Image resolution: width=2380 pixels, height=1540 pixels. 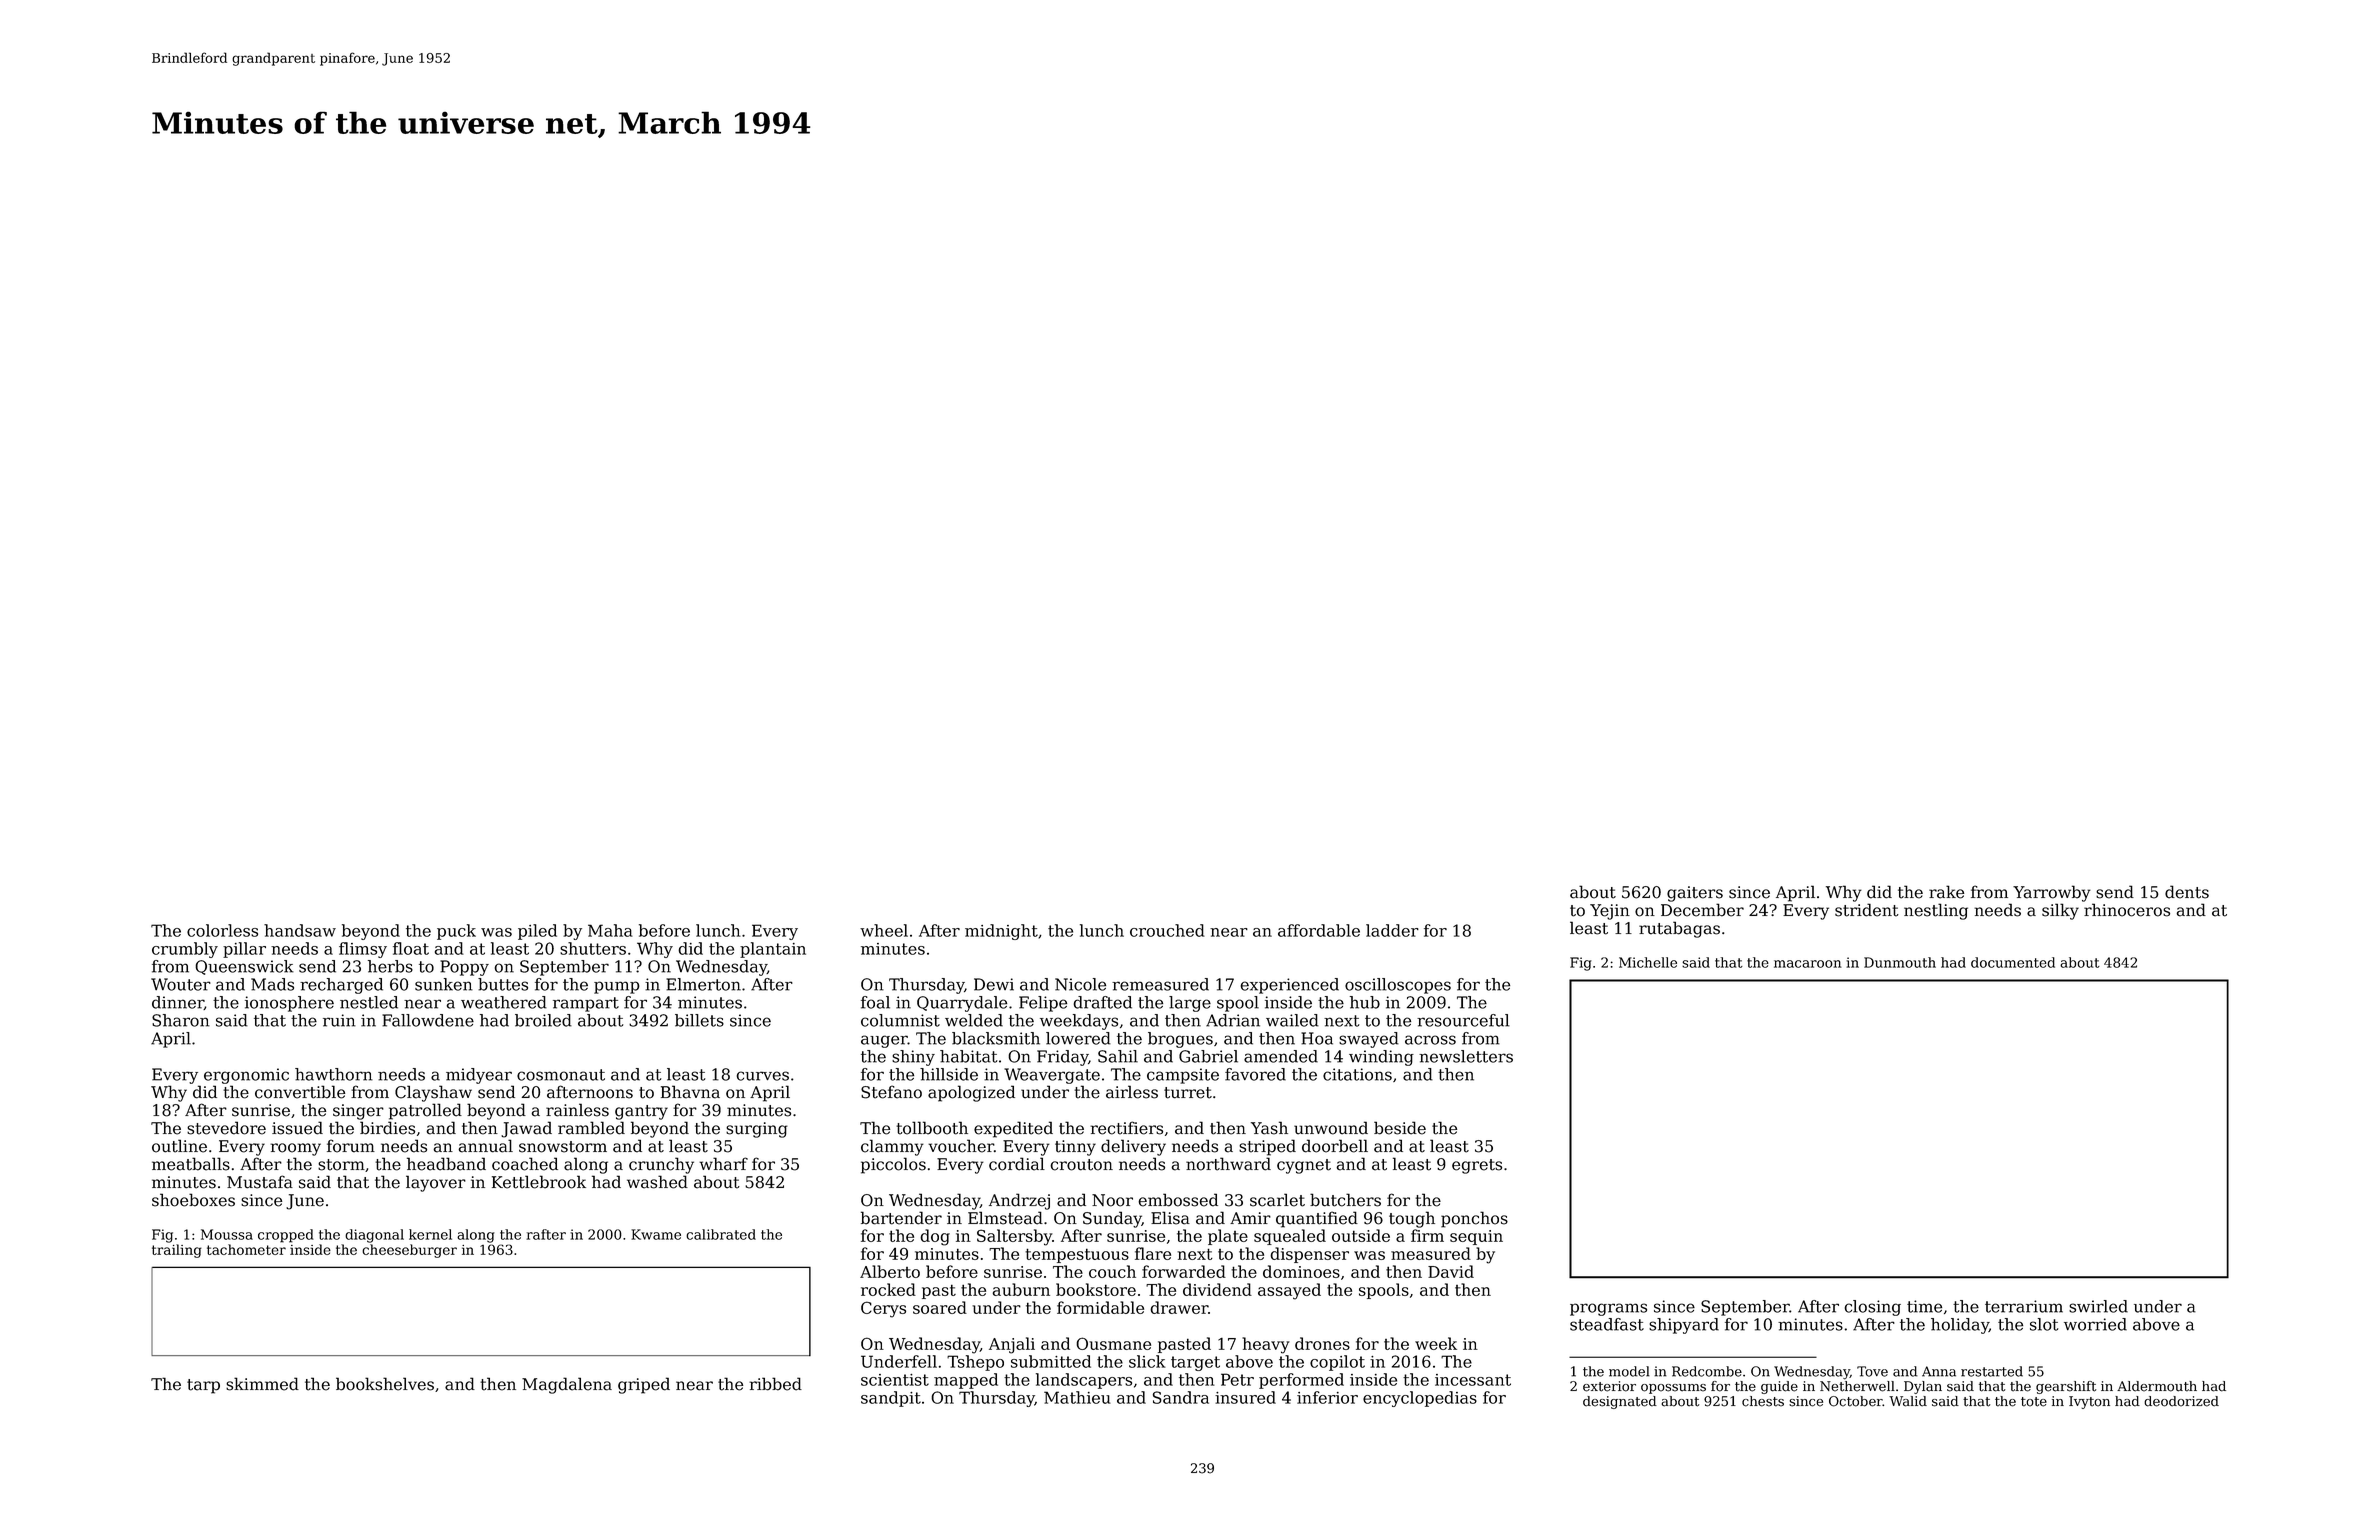 I want to click on gantry, so click(x=641, y=1112).
